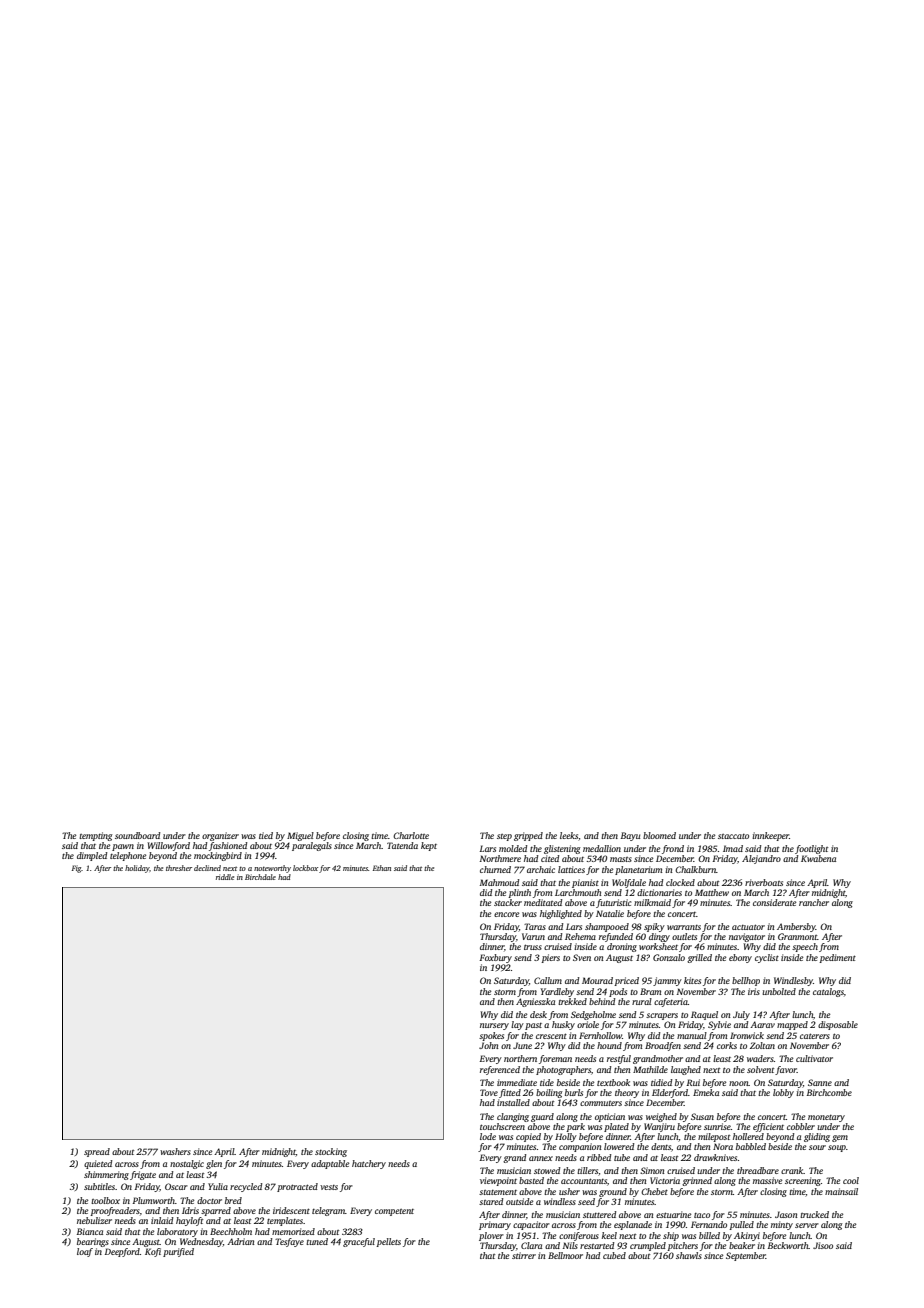 The image size is (924, 1308). I want to click on leeks, so click(569, 835).
